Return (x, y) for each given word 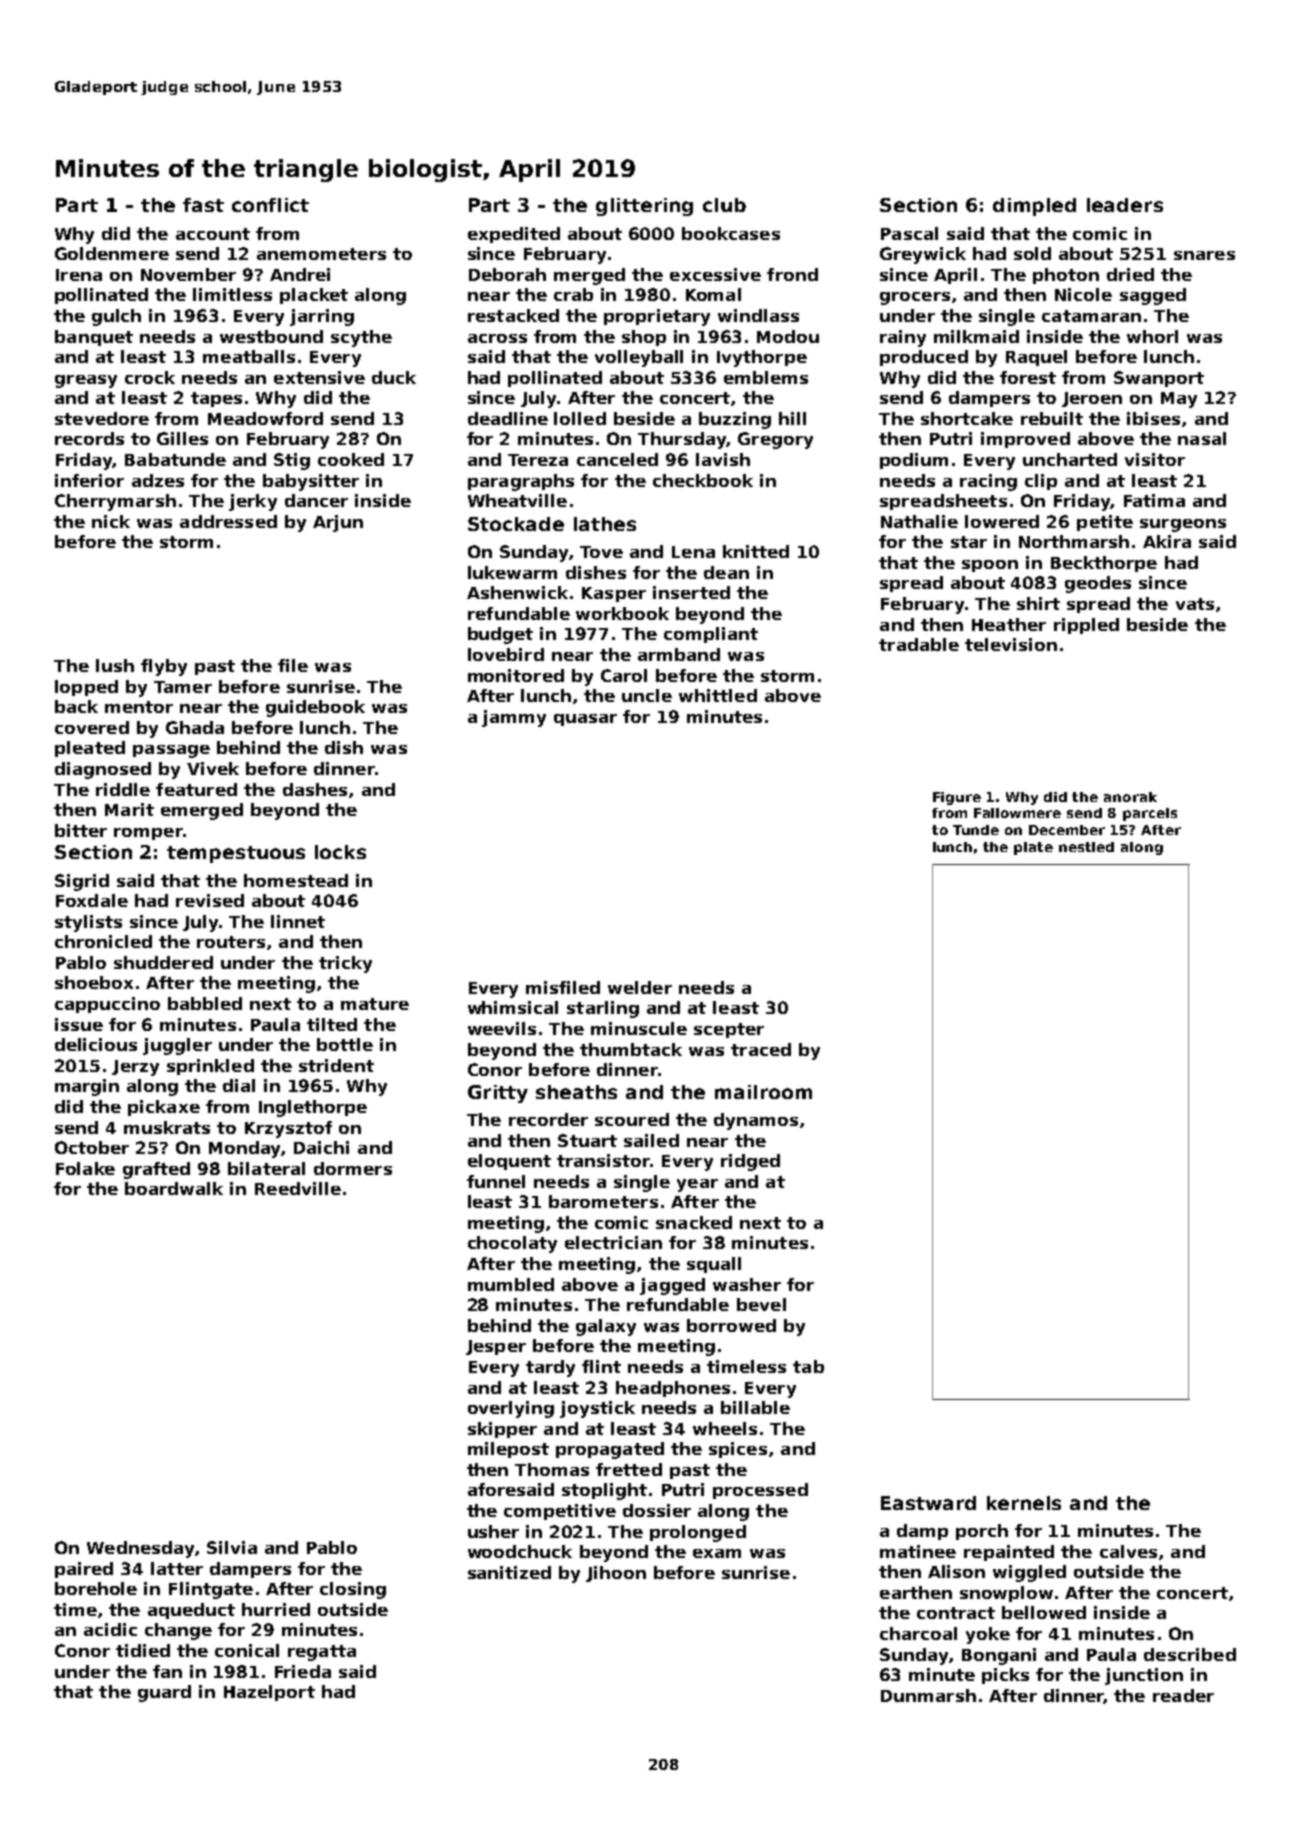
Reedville (298, 1188)
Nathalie (919, 521)
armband (679, 654)
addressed (228, 521)
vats (1195, 604)
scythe (361, 338)
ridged (750, 1162)
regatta (322, 1653)
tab (808, 1366)
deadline (508, 418)
